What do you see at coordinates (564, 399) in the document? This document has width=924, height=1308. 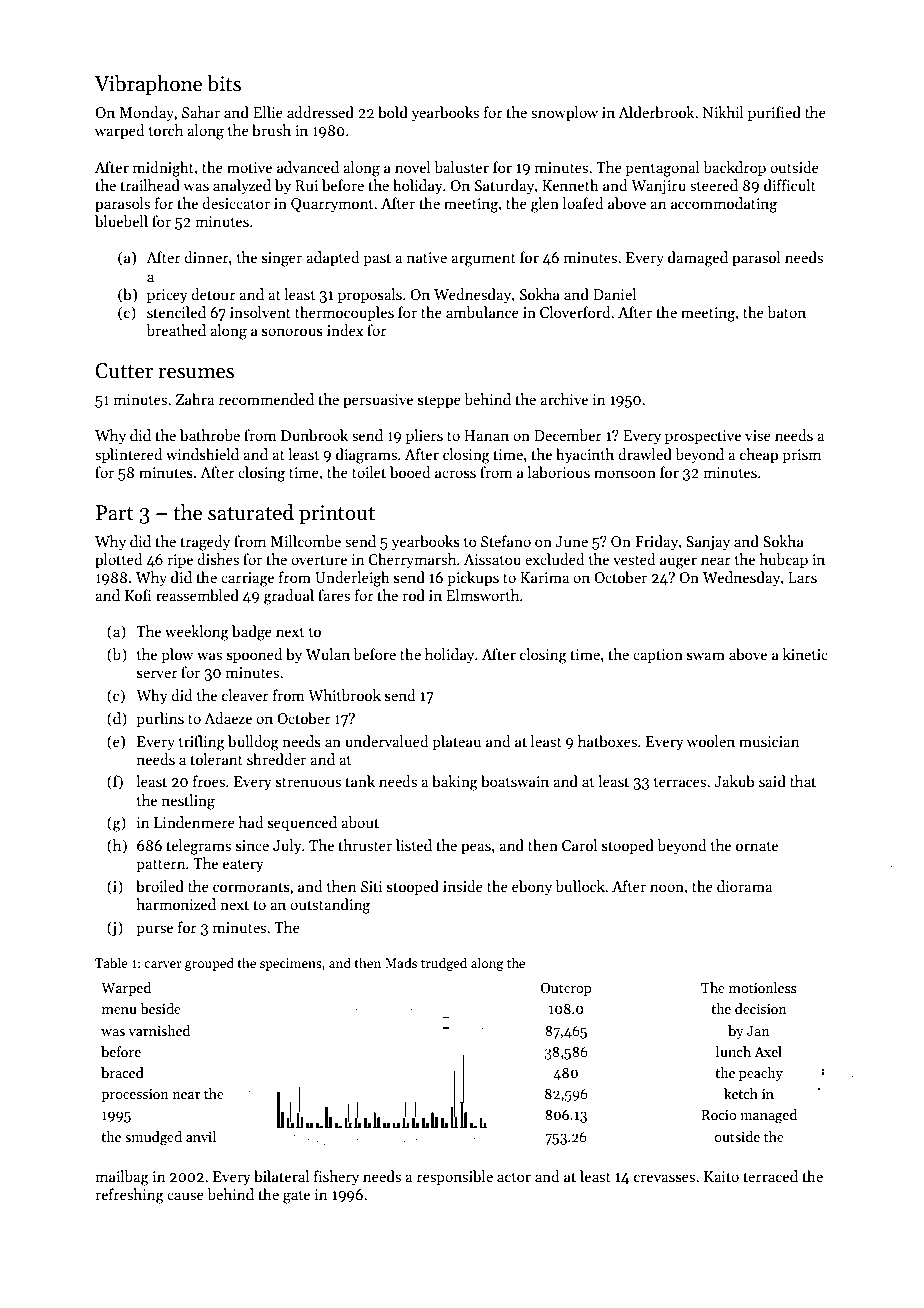 I see `archive` at bounding box center [564, 399].
